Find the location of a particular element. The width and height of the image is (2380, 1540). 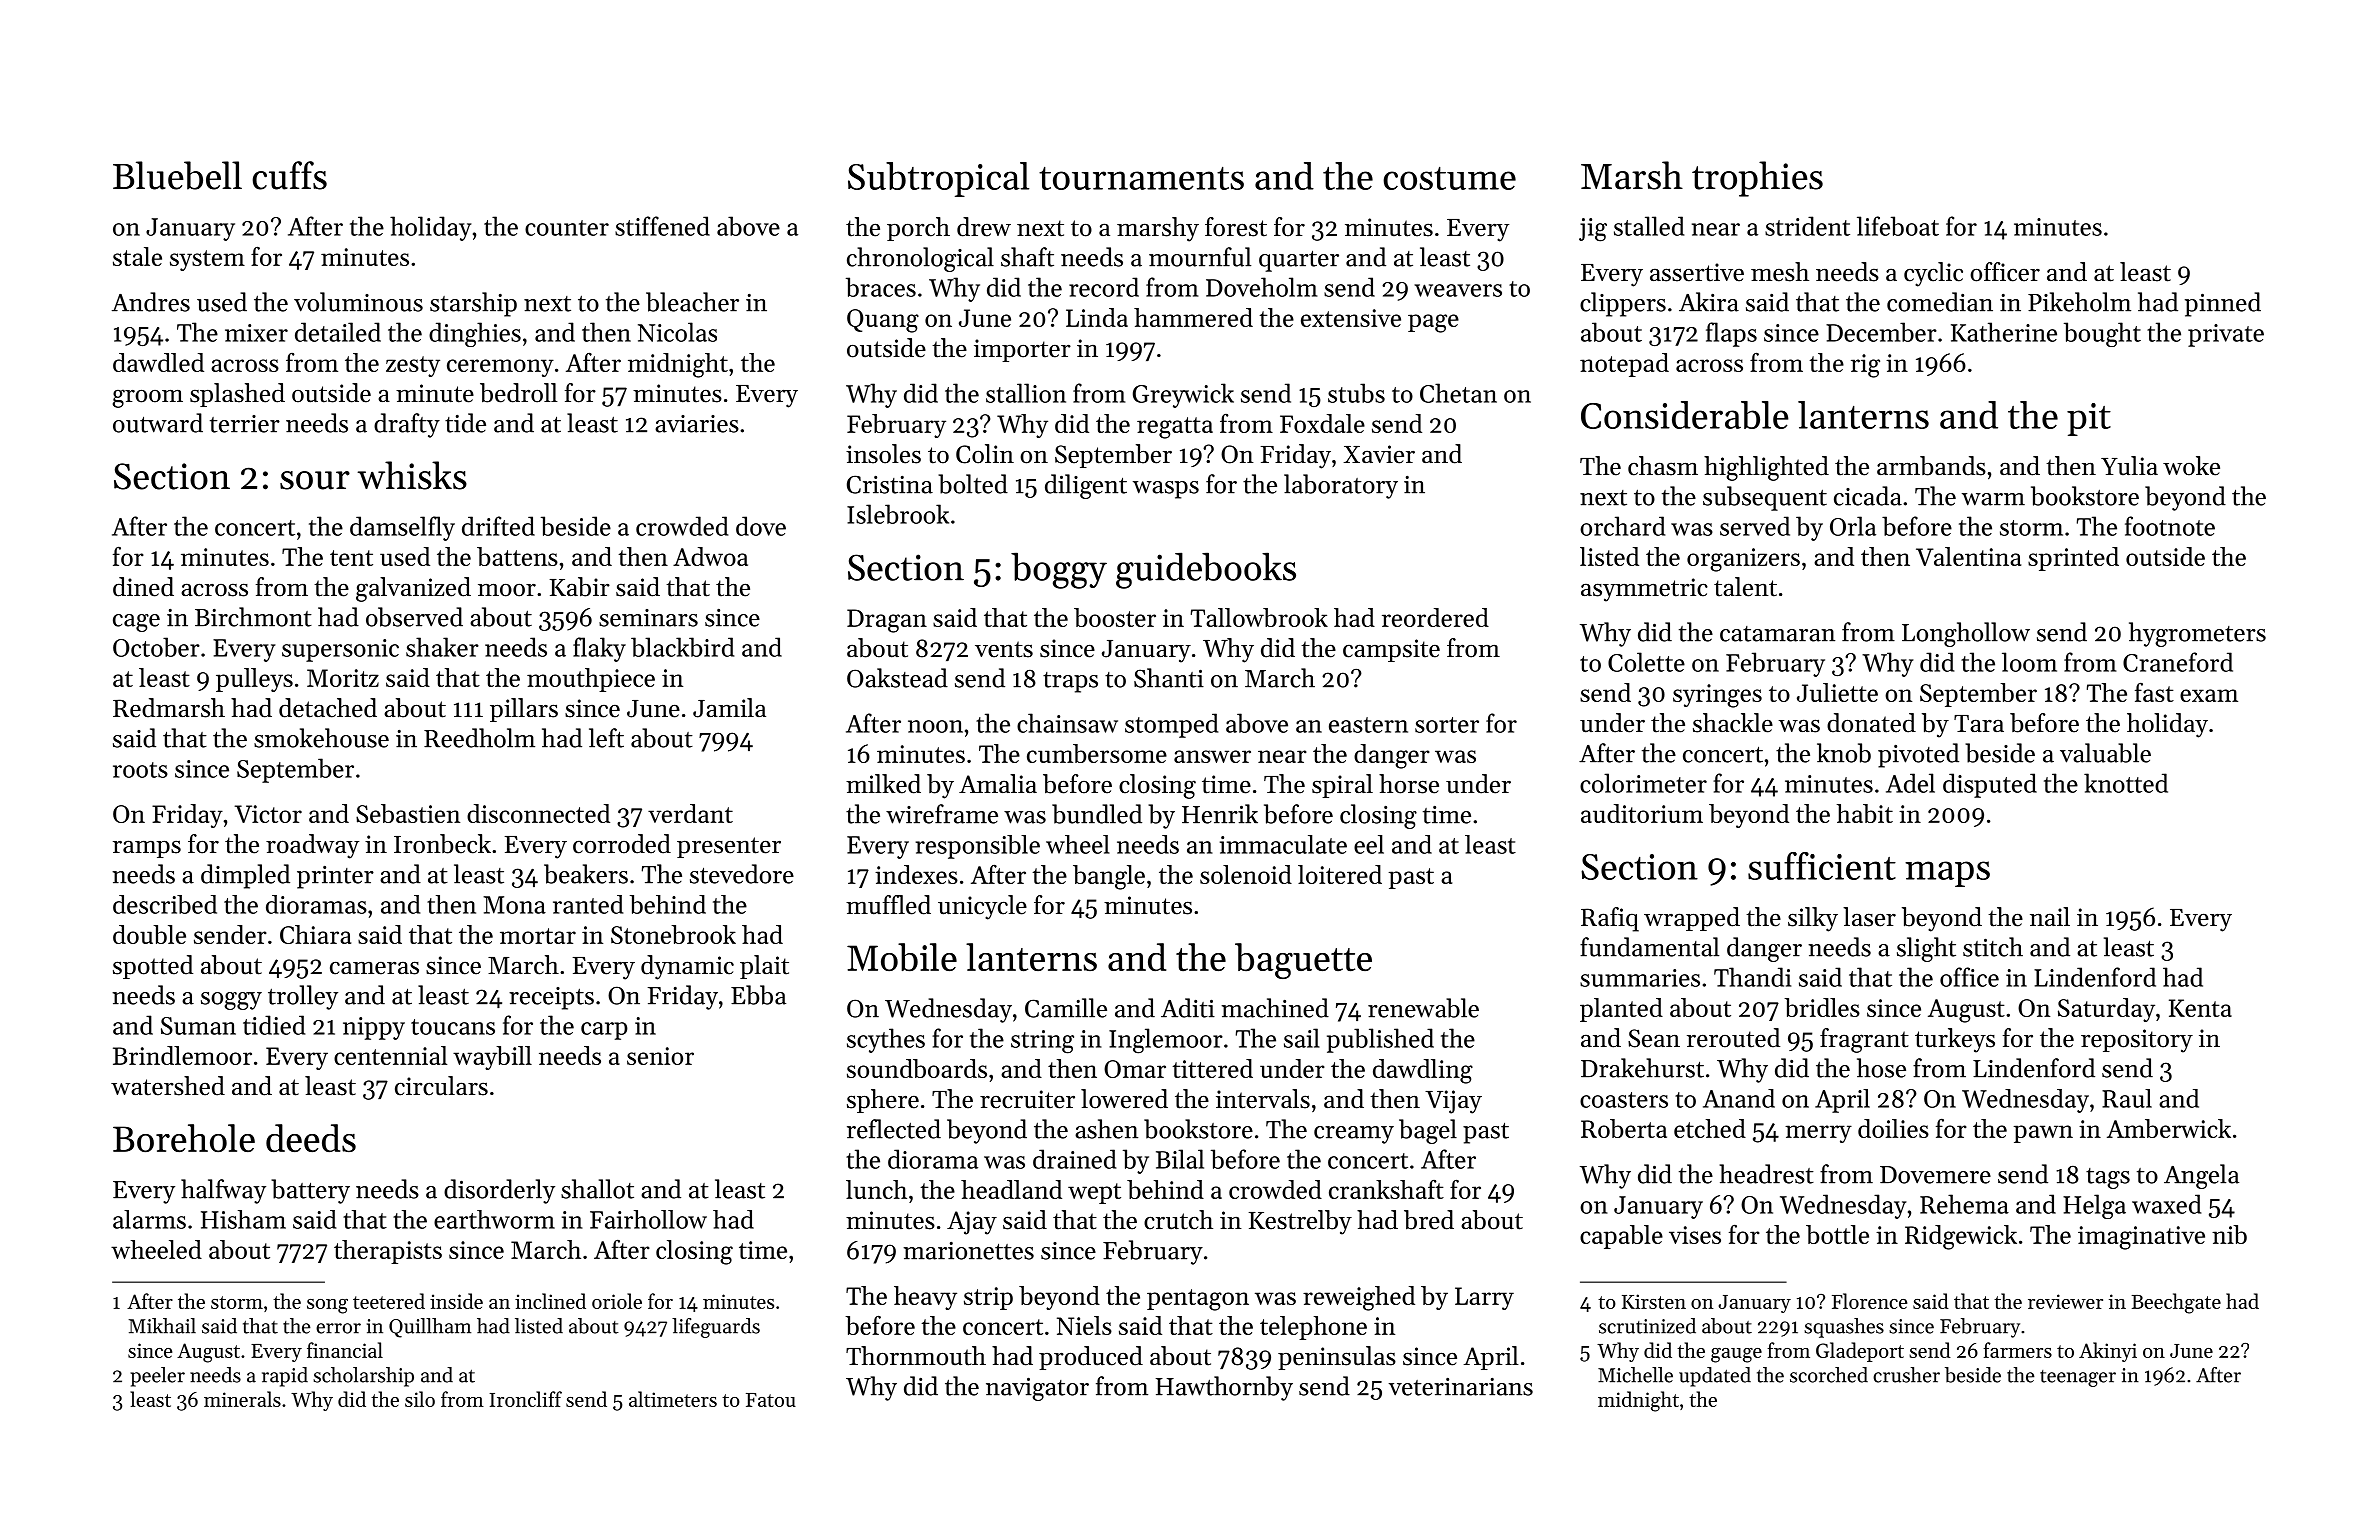

cuffs is located at coordinates (289, 175).
